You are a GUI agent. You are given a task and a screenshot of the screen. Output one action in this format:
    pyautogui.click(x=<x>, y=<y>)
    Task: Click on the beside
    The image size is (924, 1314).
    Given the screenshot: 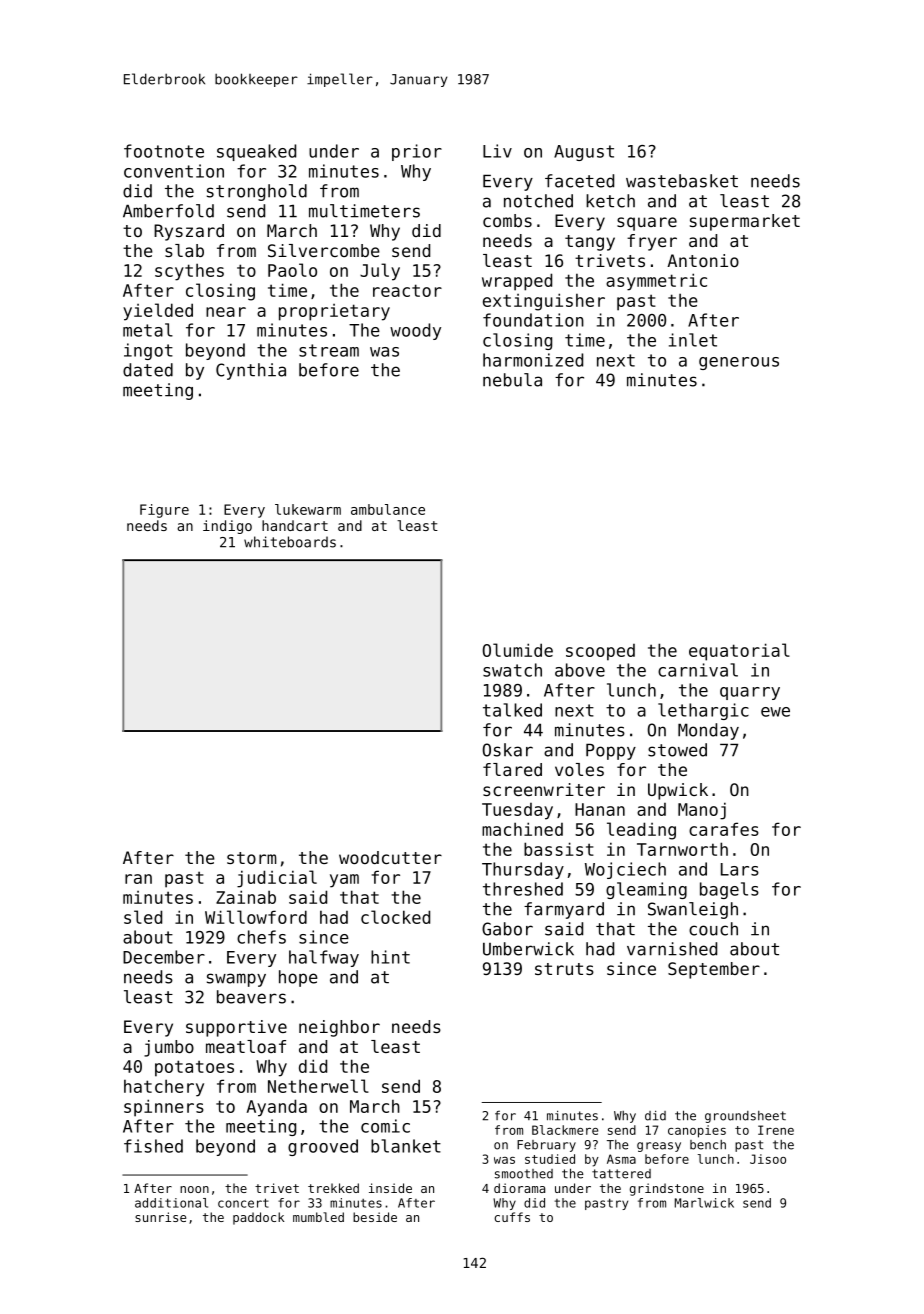 What is the action you would take?
    pyautogui.click(x=375, y=1217)
